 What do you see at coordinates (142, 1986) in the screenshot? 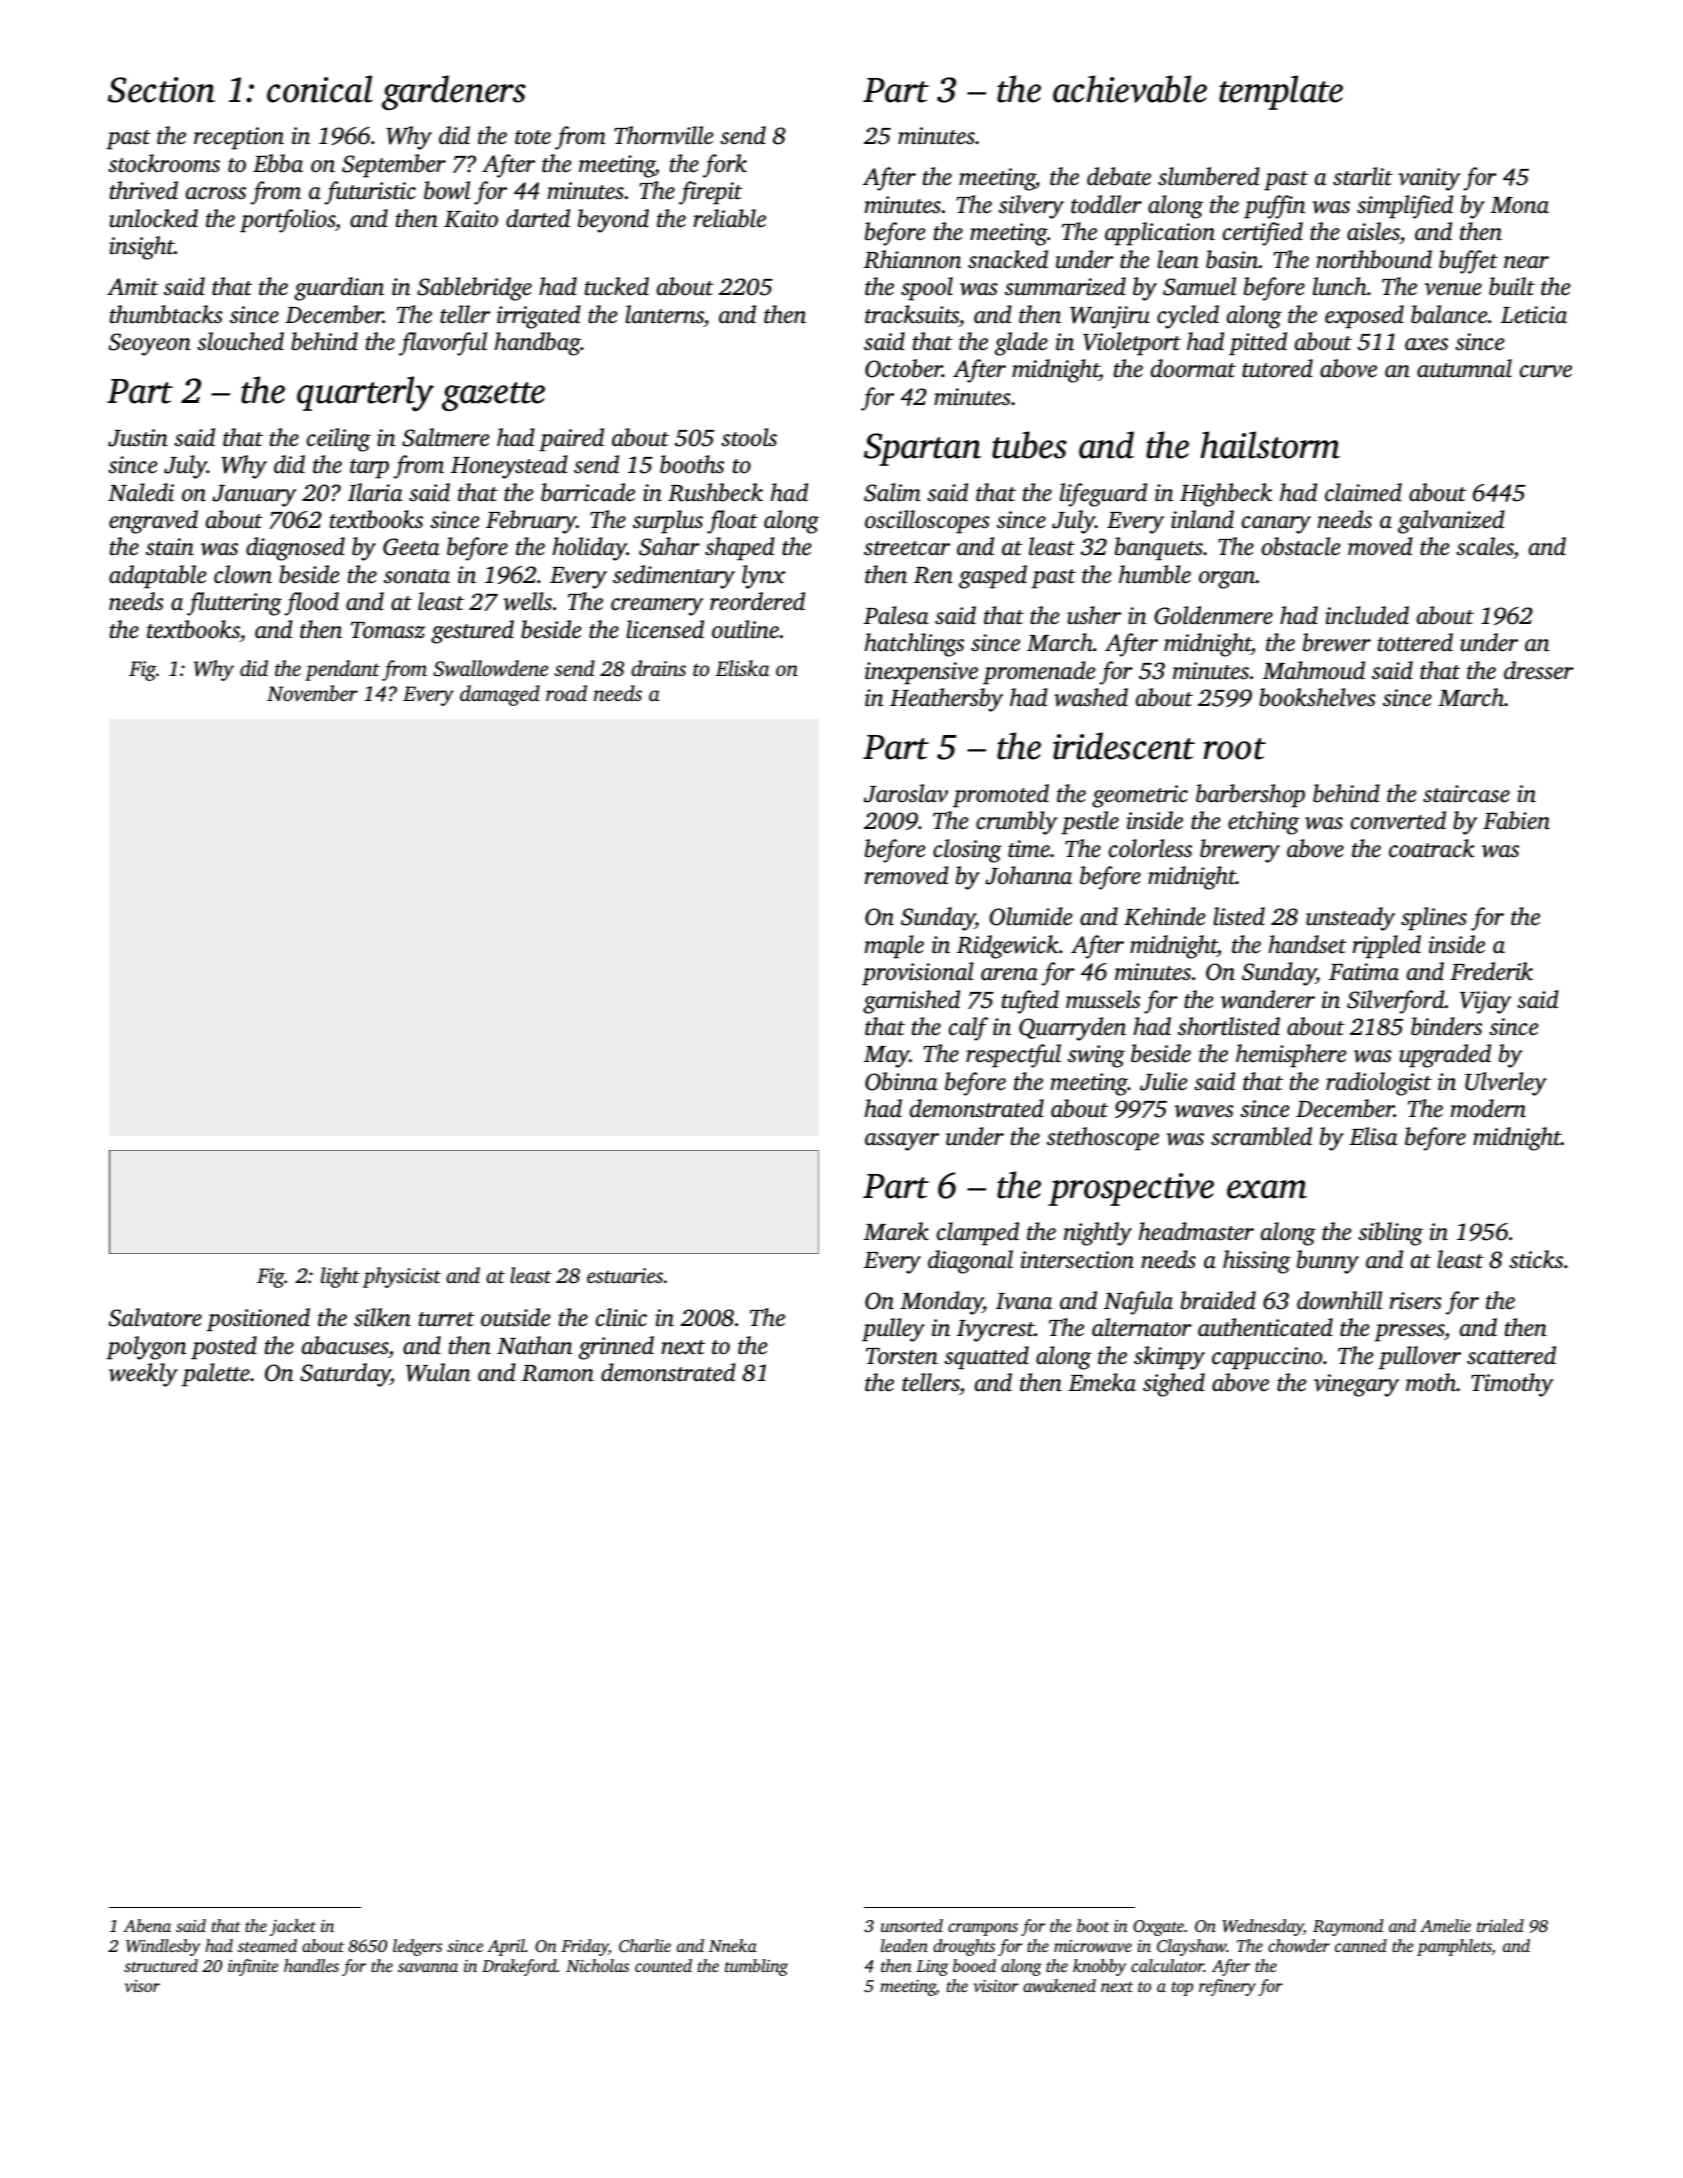
I see `visor` at bounding box center [142, 1986].
